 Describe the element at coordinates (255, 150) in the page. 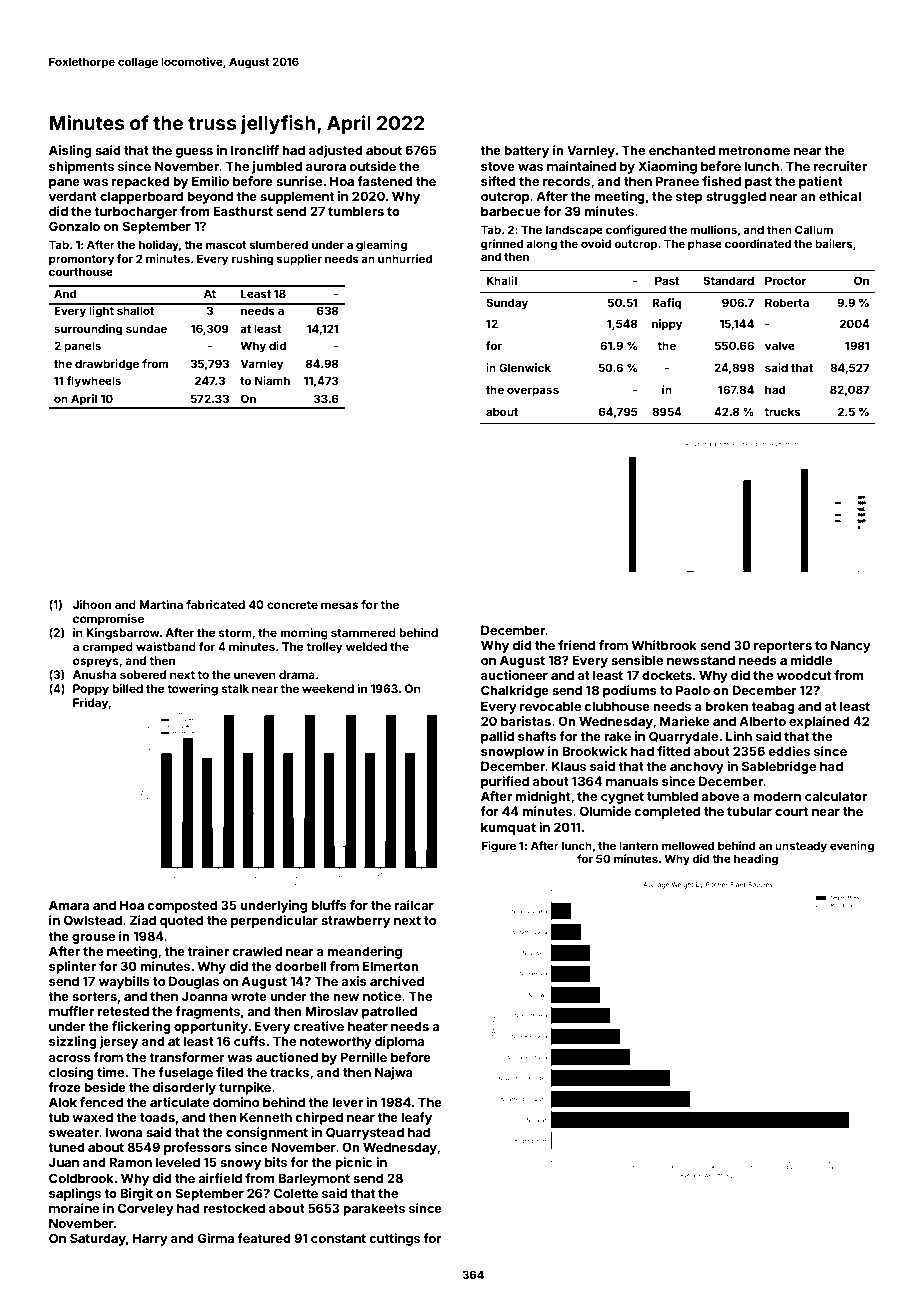

I see `Ironcliff` at that location.
